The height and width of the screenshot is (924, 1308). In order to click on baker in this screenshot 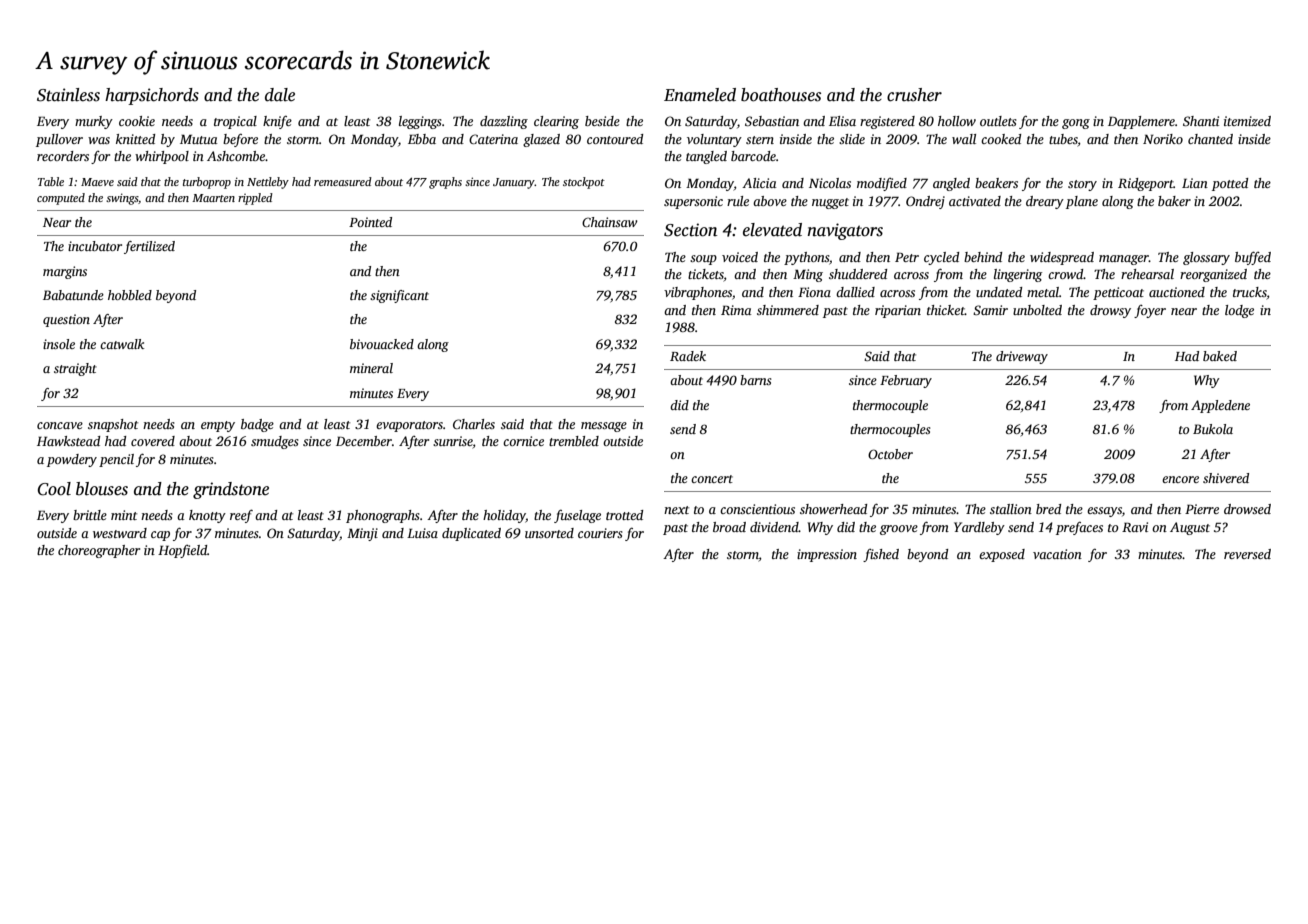, I will do `click(1174, 201)`.
